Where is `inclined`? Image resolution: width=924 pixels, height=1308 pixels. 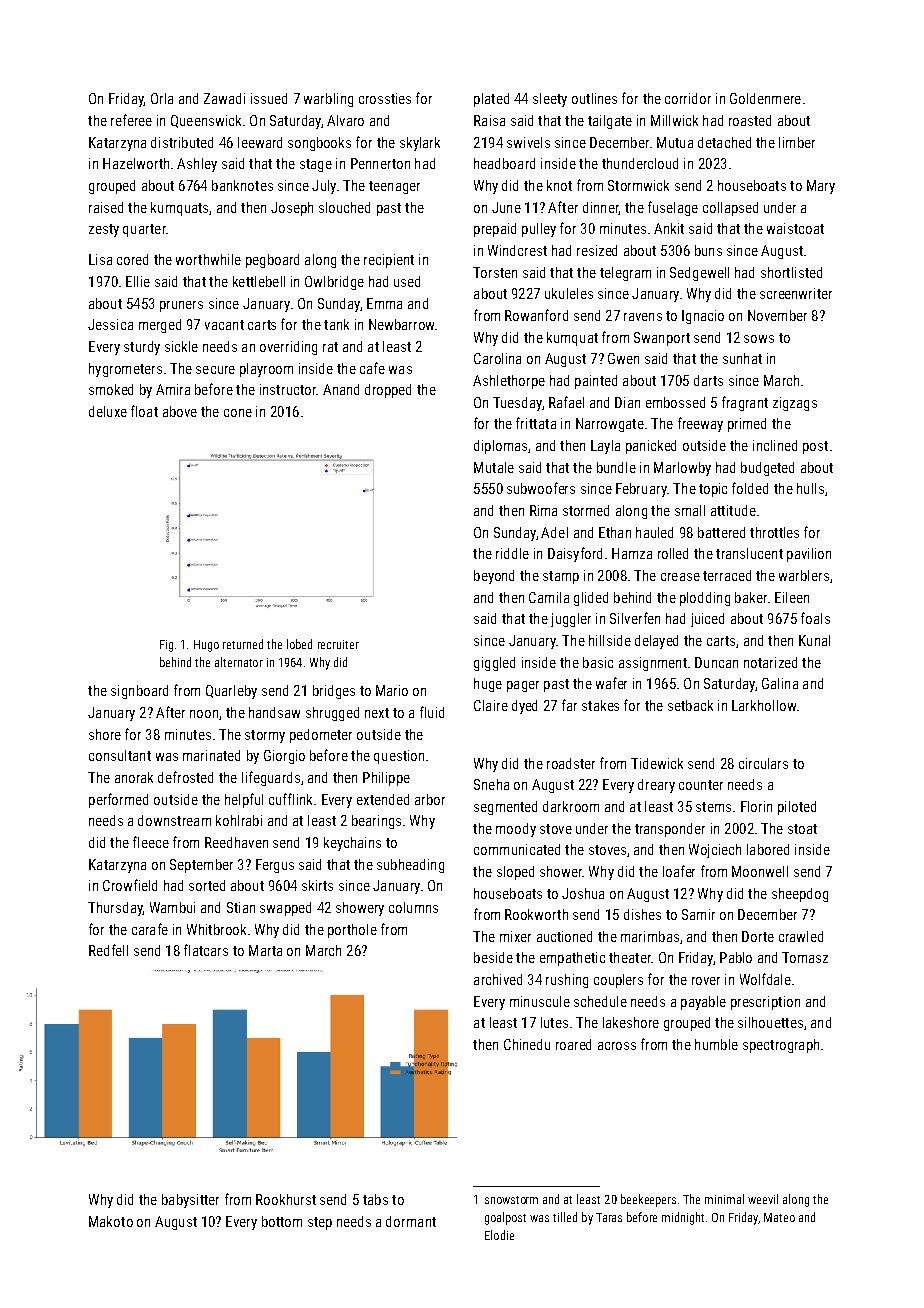 inclined is located at coordinates (775, 445).
